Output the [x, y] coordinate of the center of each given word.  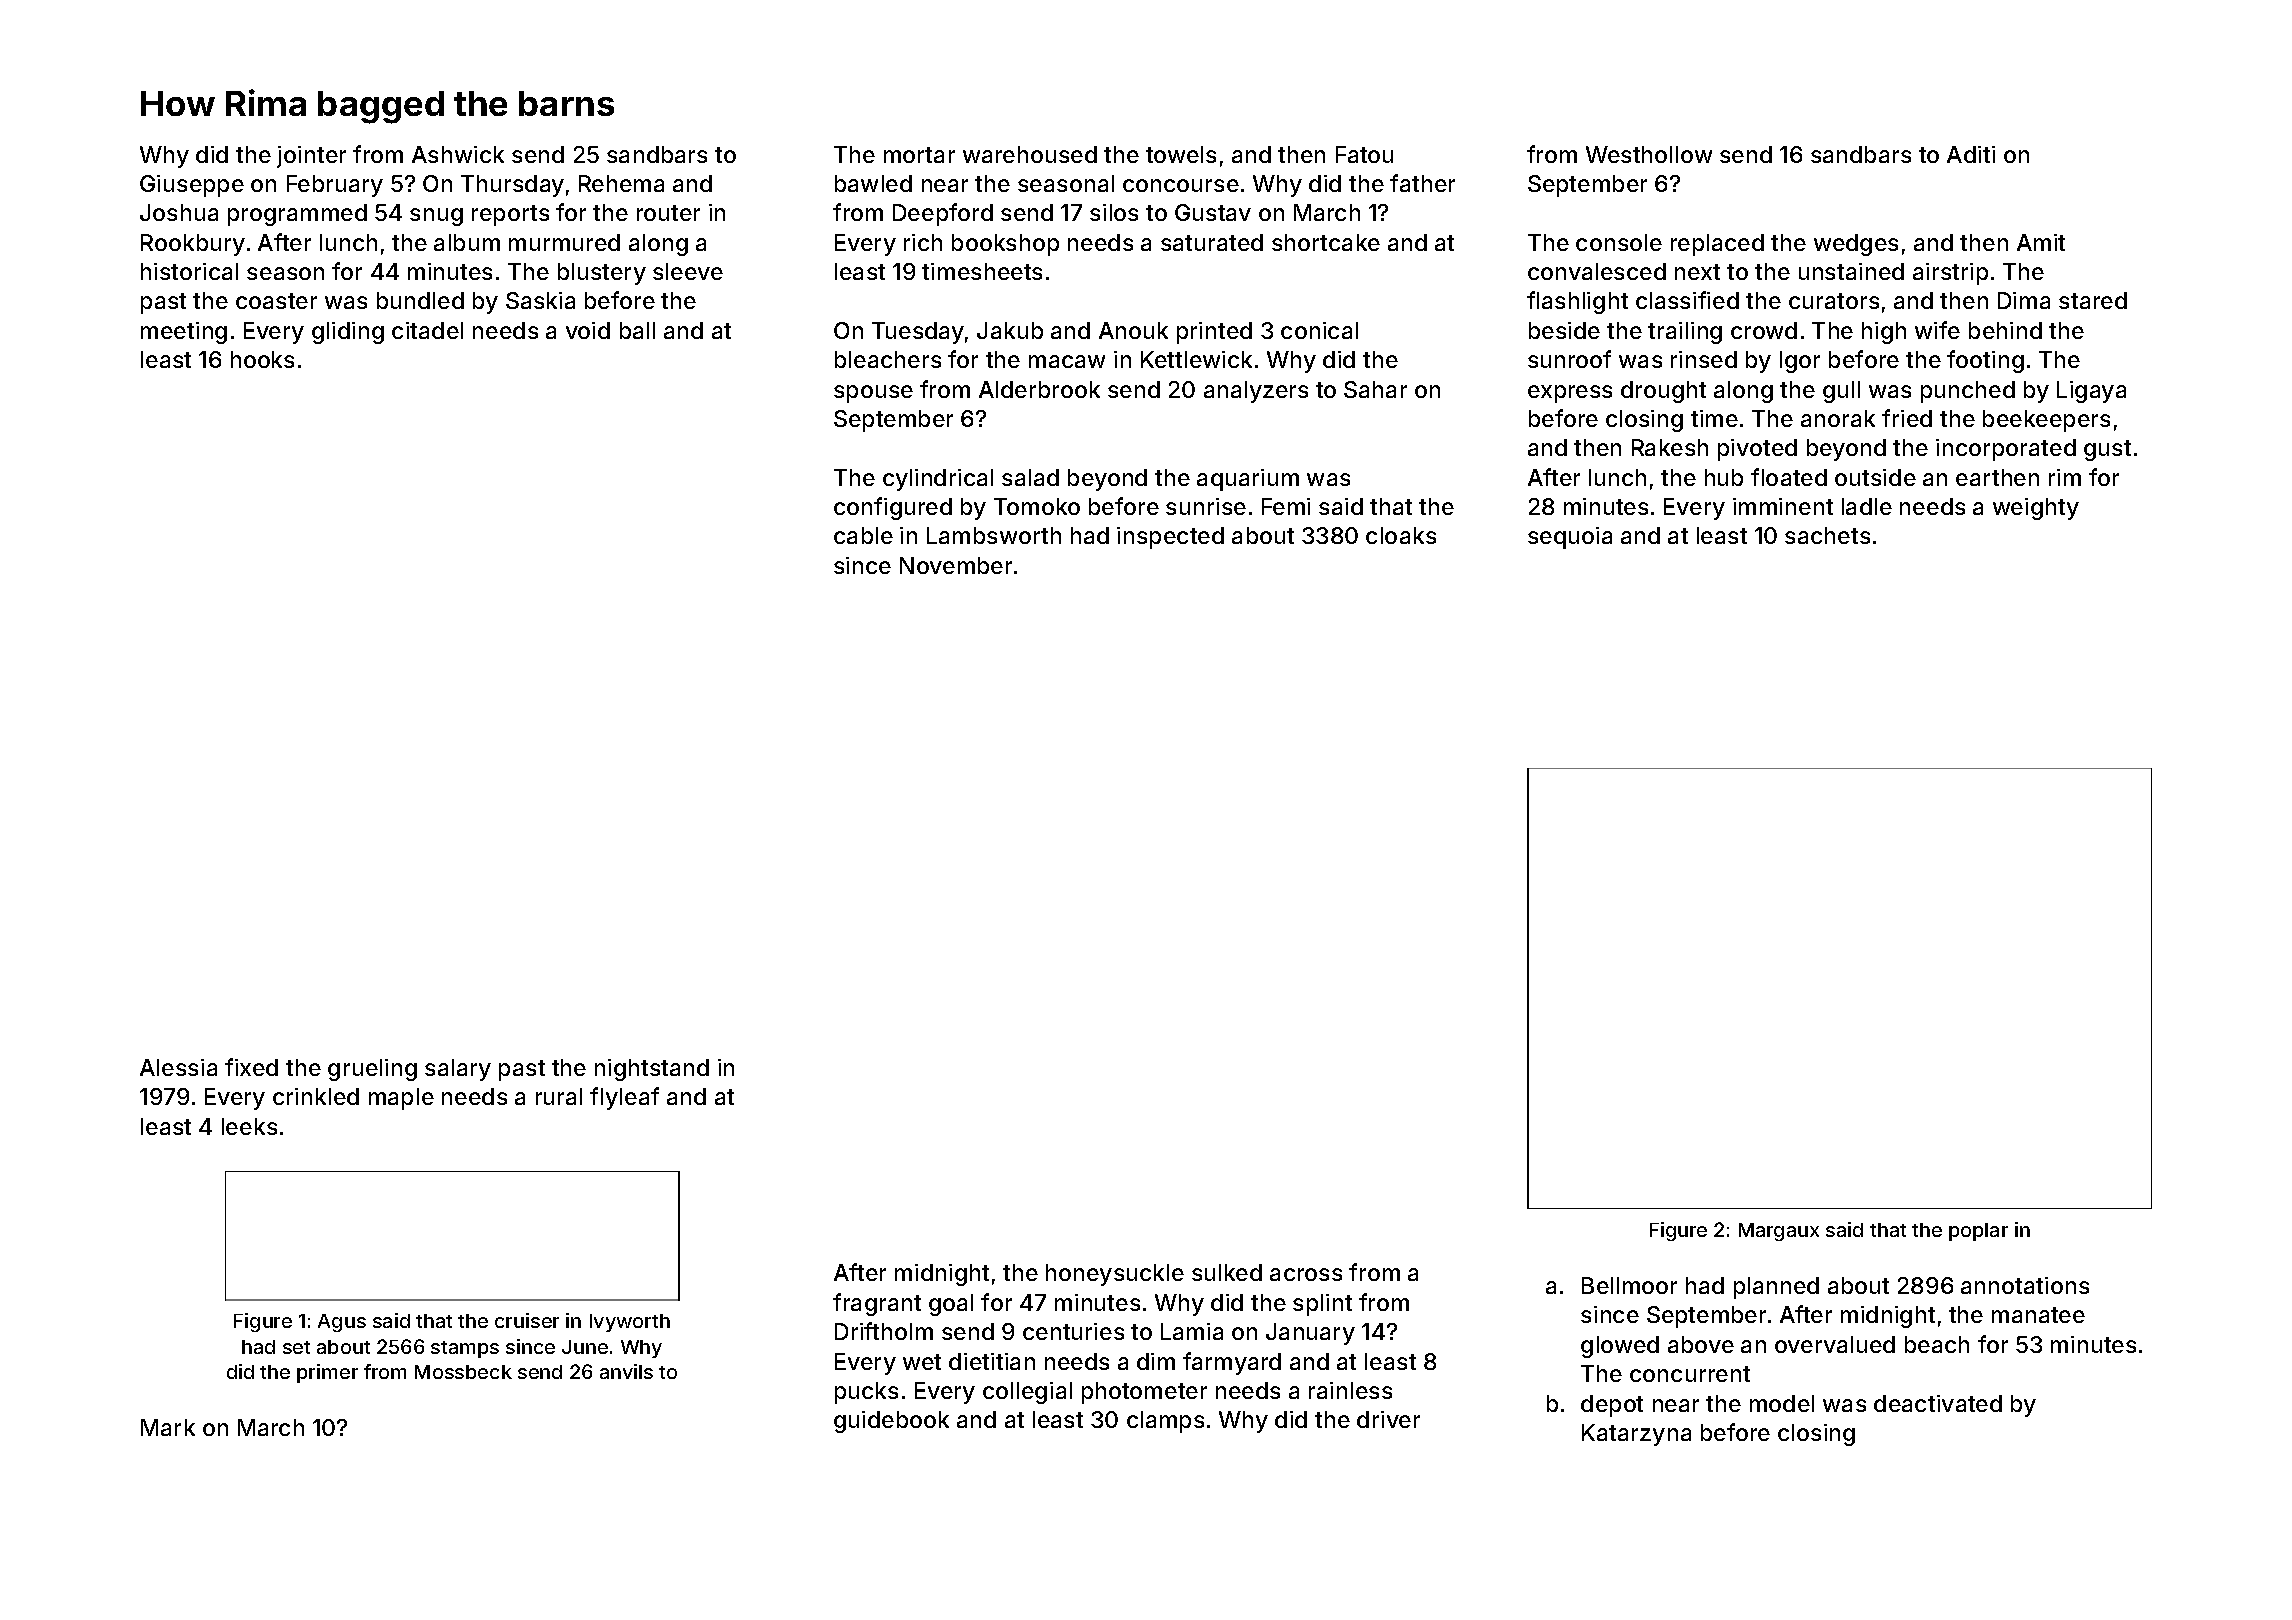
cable [863, 535]
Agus [342, 1323]
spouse [873, 394]
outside [1875, 477]
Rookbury [193, 245]
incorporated [2006, 450]
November [956, 565]
